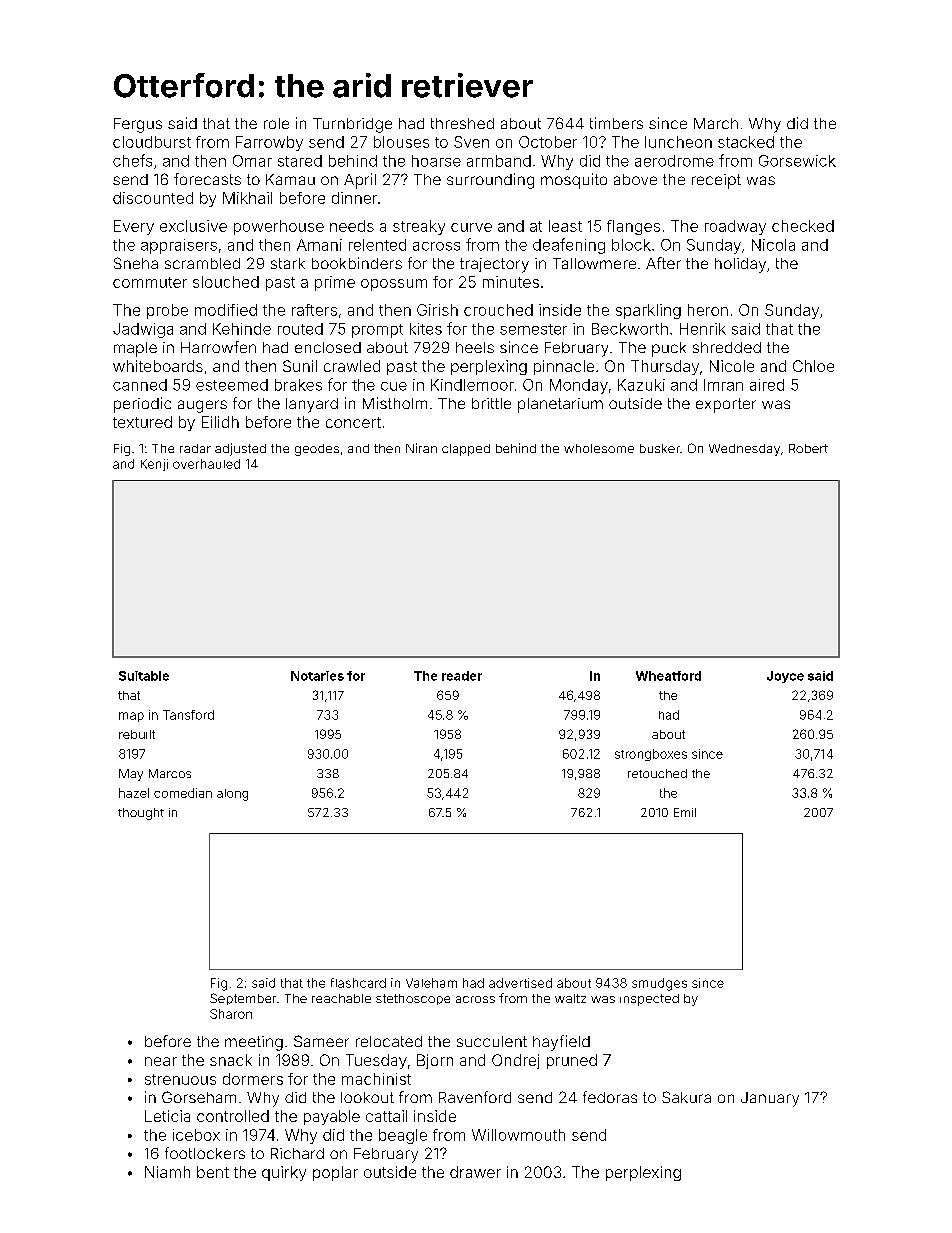 This screenshot has width=952, height=1233. Describe the element at coordinates (161, 1061) in the screenshot. I see `near` at that location.
